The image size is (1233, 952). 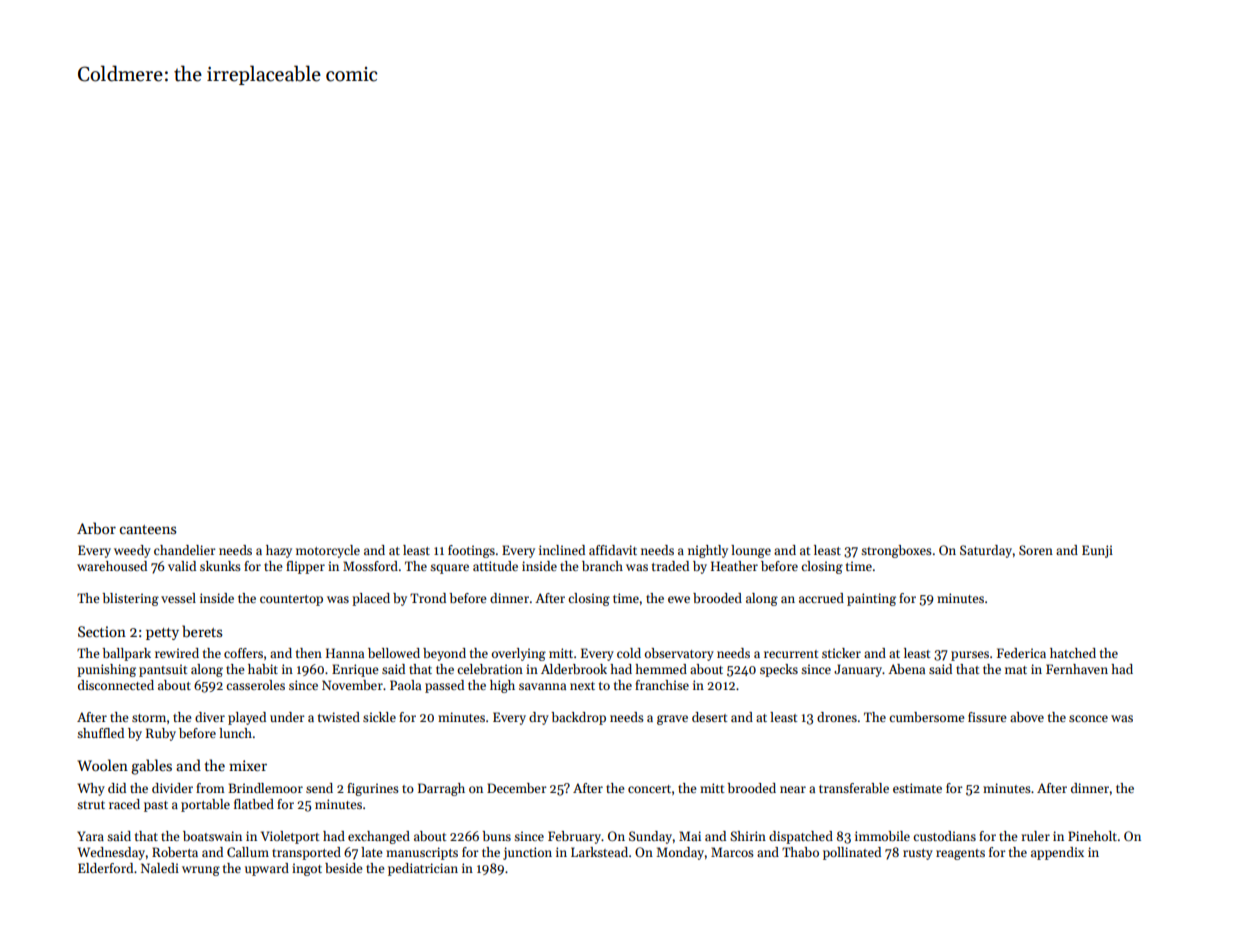 I want to click on lunch, so click(x=235, y=733).
